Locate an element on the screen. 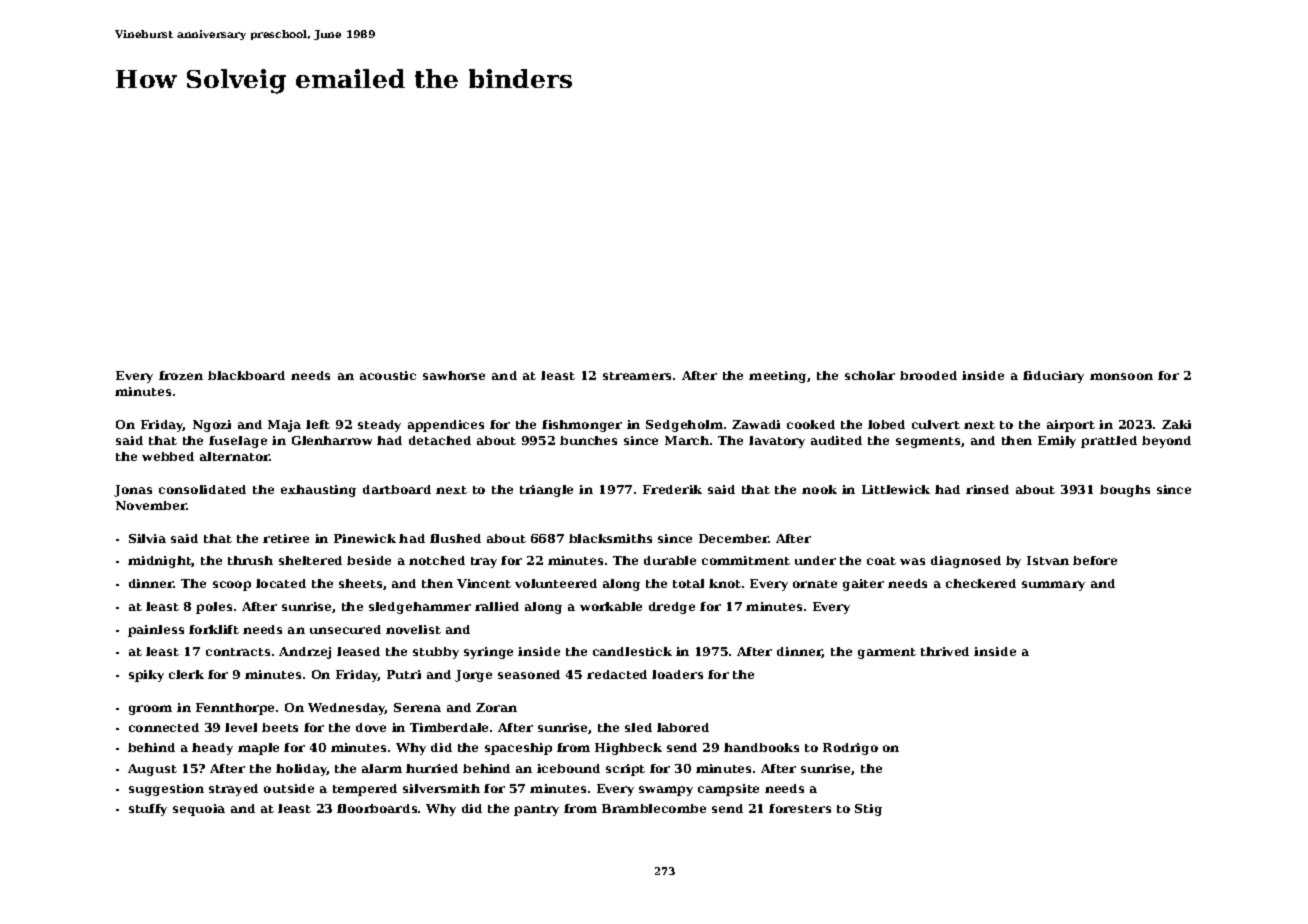 The width and height of the screenshot is (1308, 924). fiduciary is located at coordinates (1053, 377).
